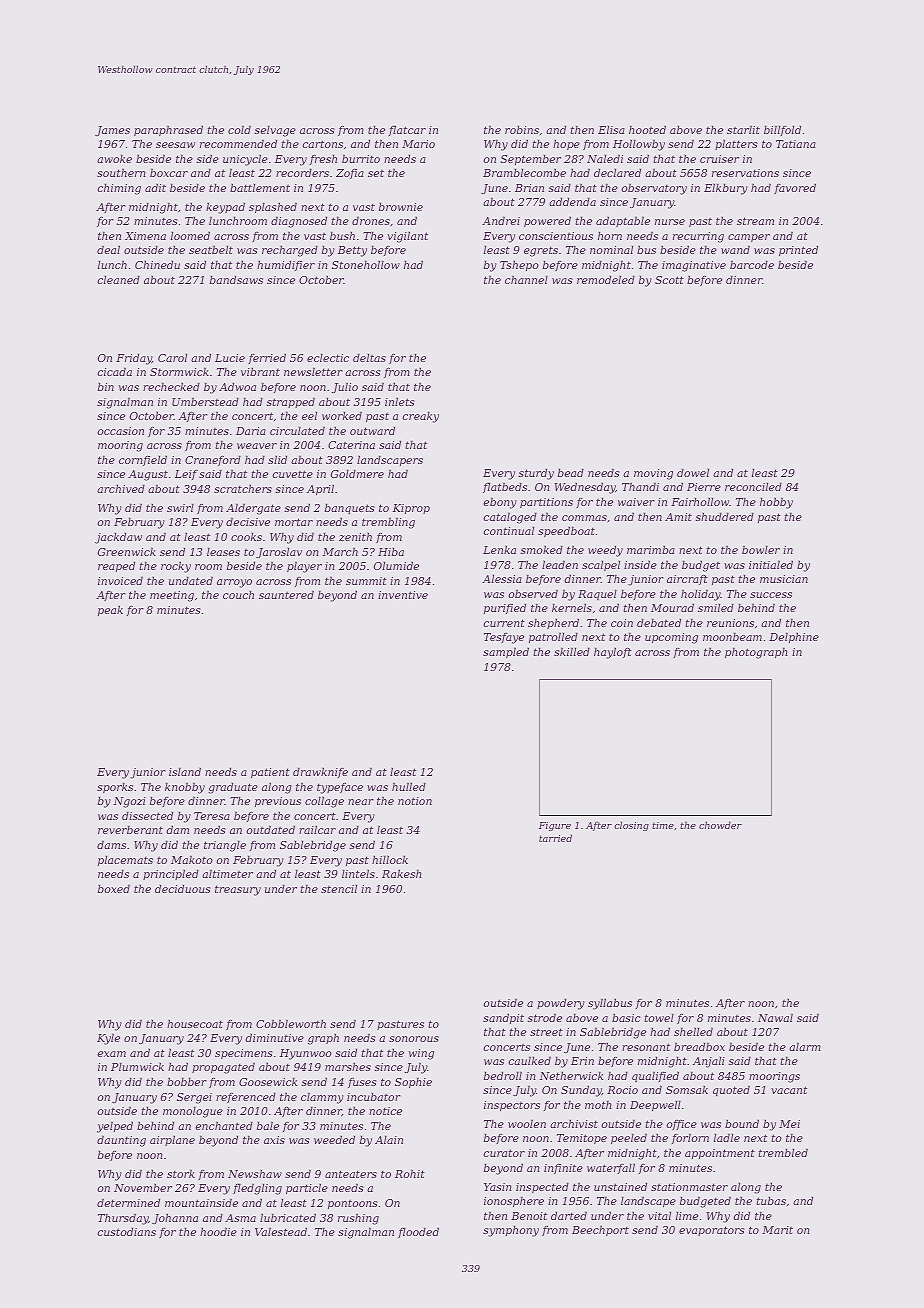  Describe the element at coordinates (726, 189) in the screenshot. I see `Elkbury` at that location.
